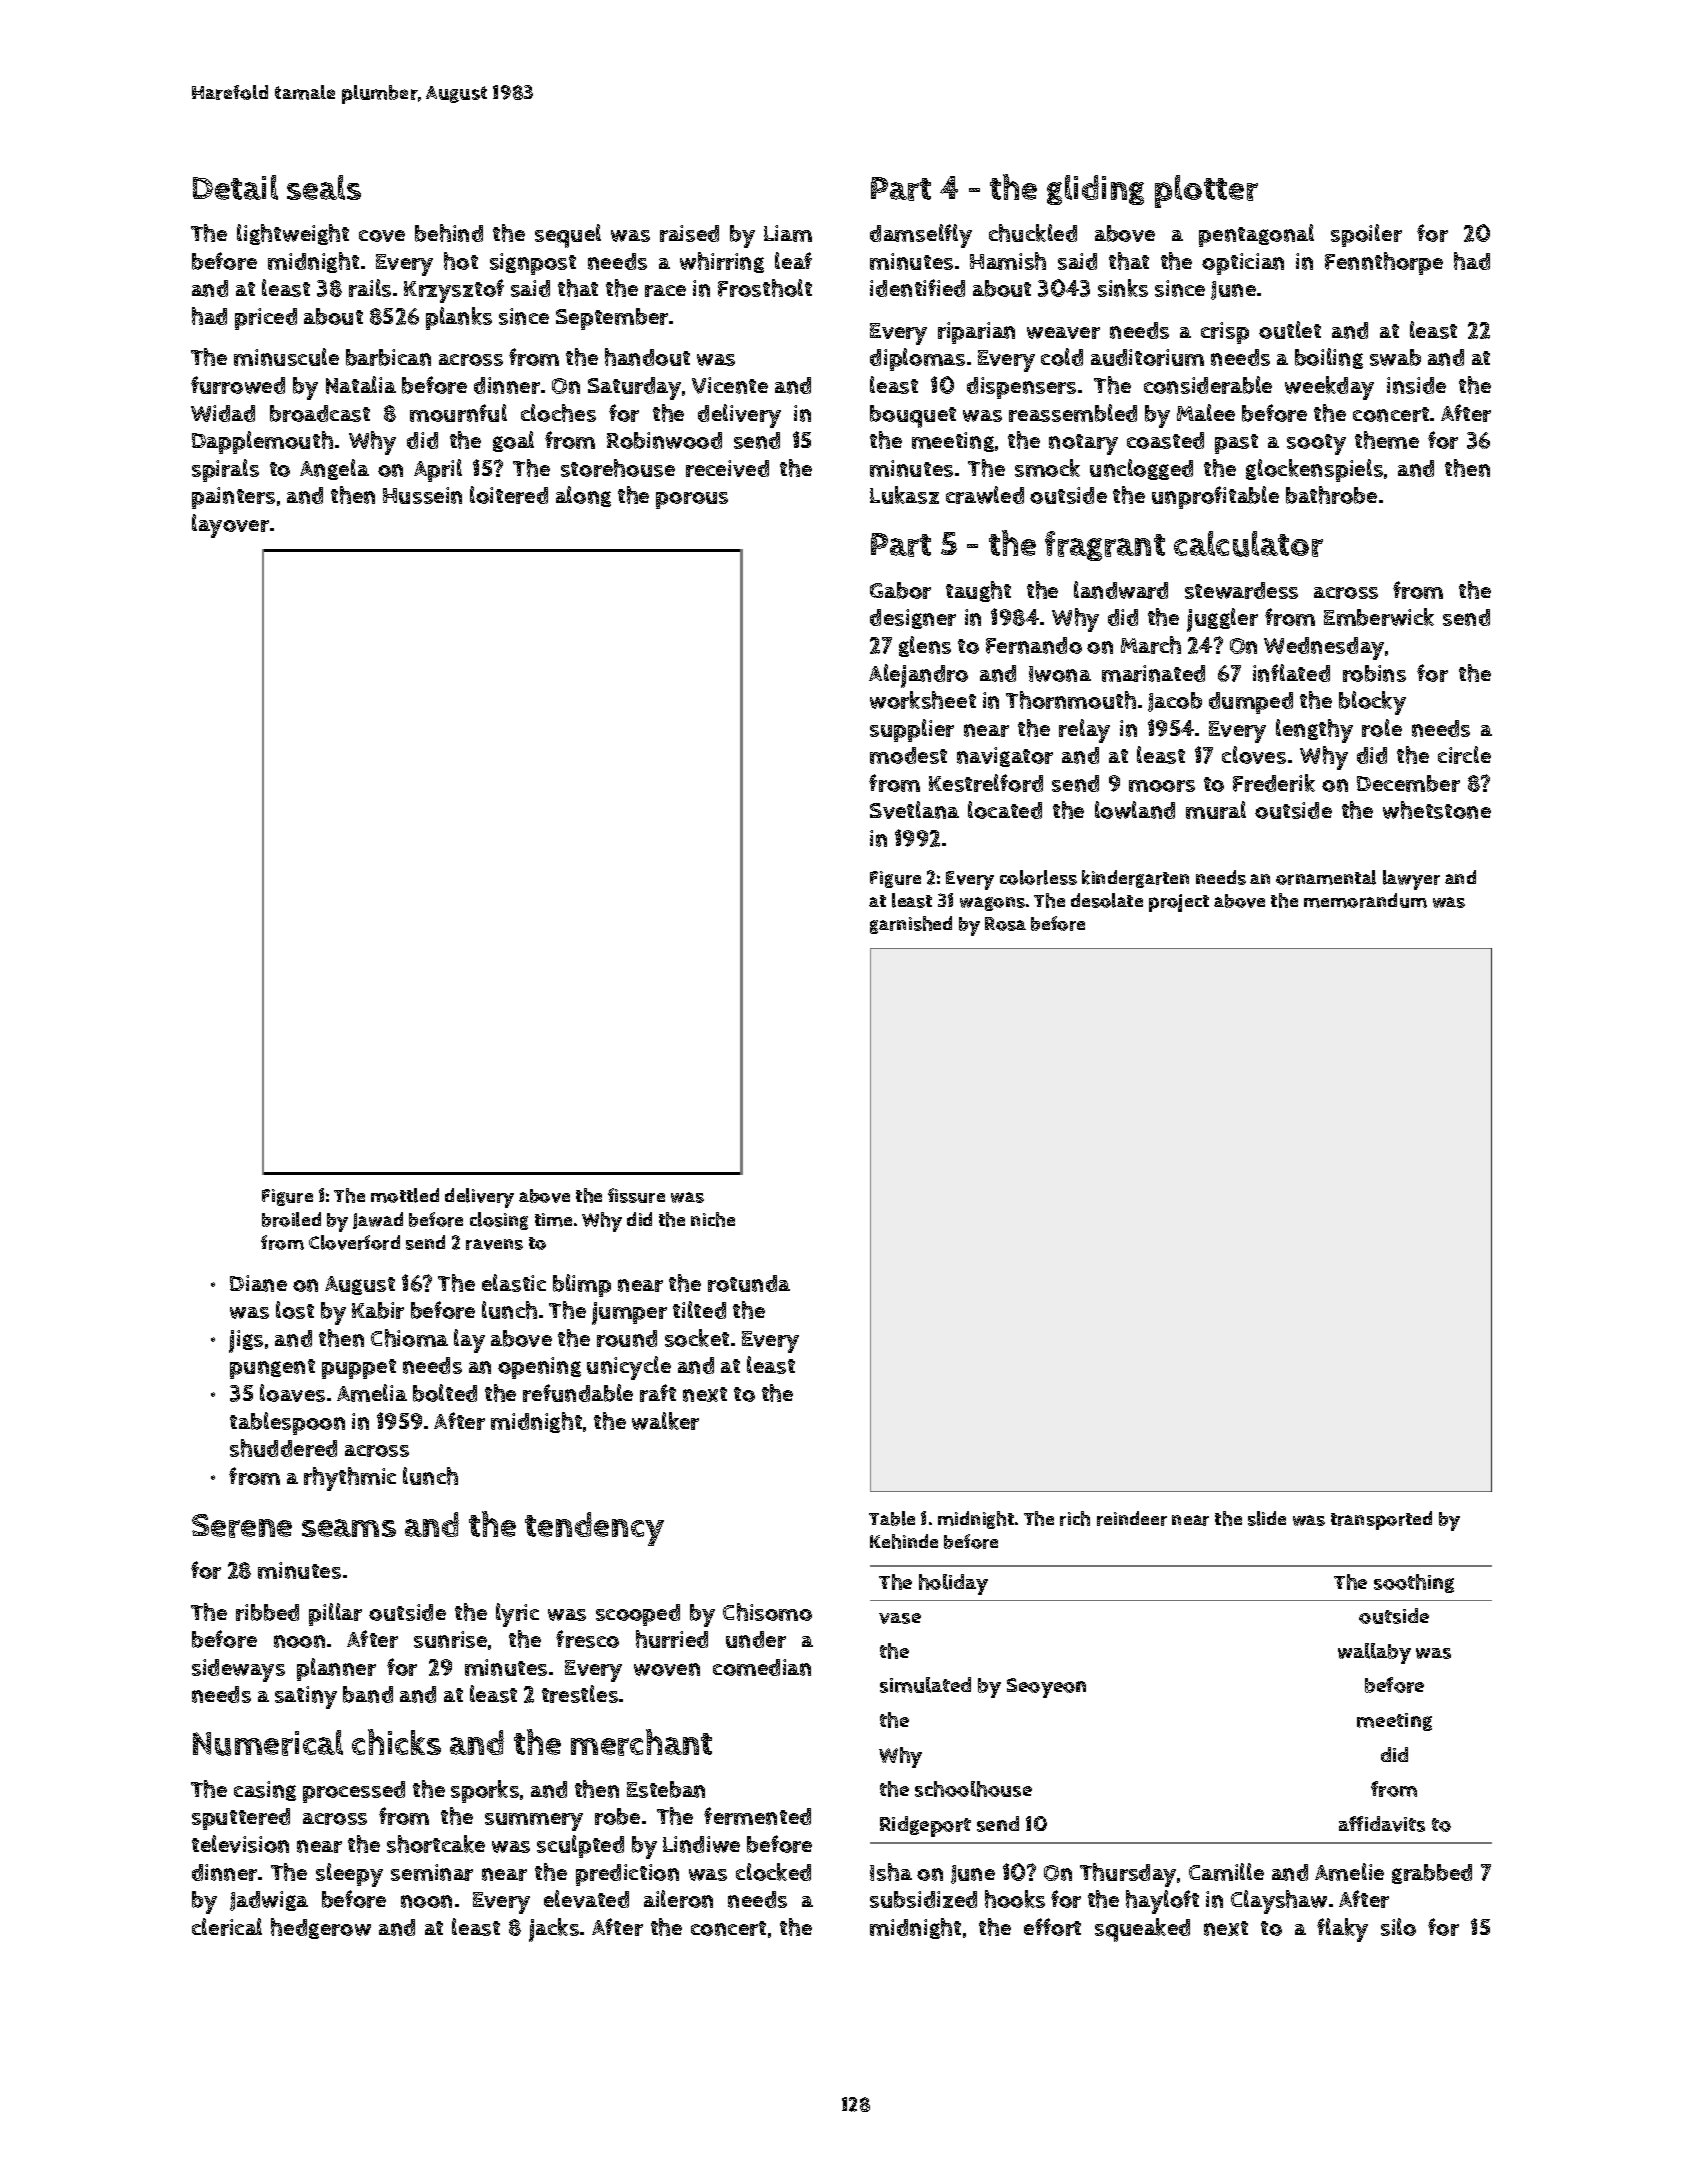  Describe the element at coordinates (1052, 1927) in the document. I see `effort` at that location.
